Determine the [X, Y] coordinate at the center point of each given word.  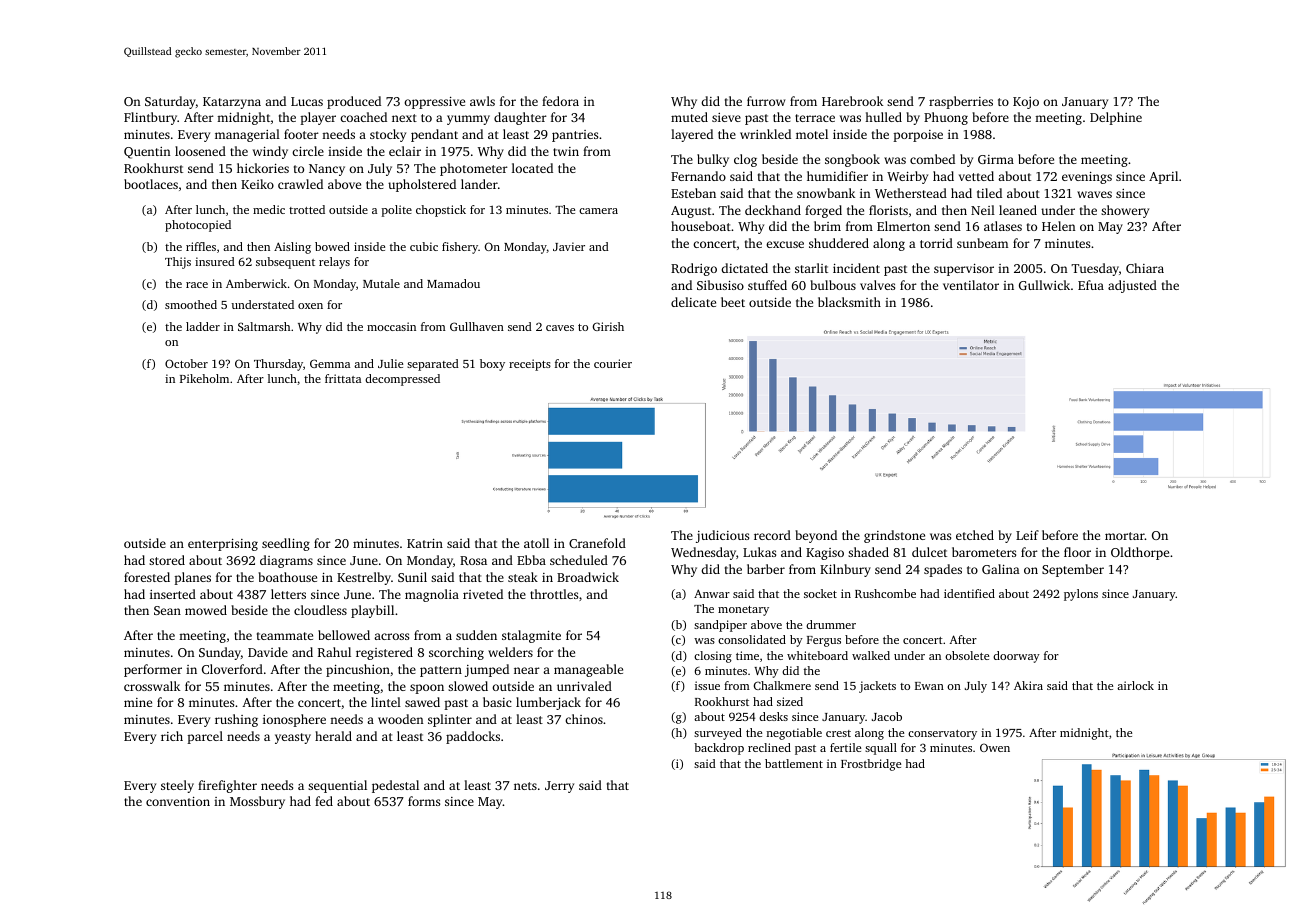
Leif [1027, 535]
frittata [343, 378]
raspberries [961, 102]
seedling [286, 544]
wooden [400, 719]
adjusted [1132, 286]
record [772, 535]
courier [613, 363]
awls [482, 101]
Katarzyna [232, 103]
